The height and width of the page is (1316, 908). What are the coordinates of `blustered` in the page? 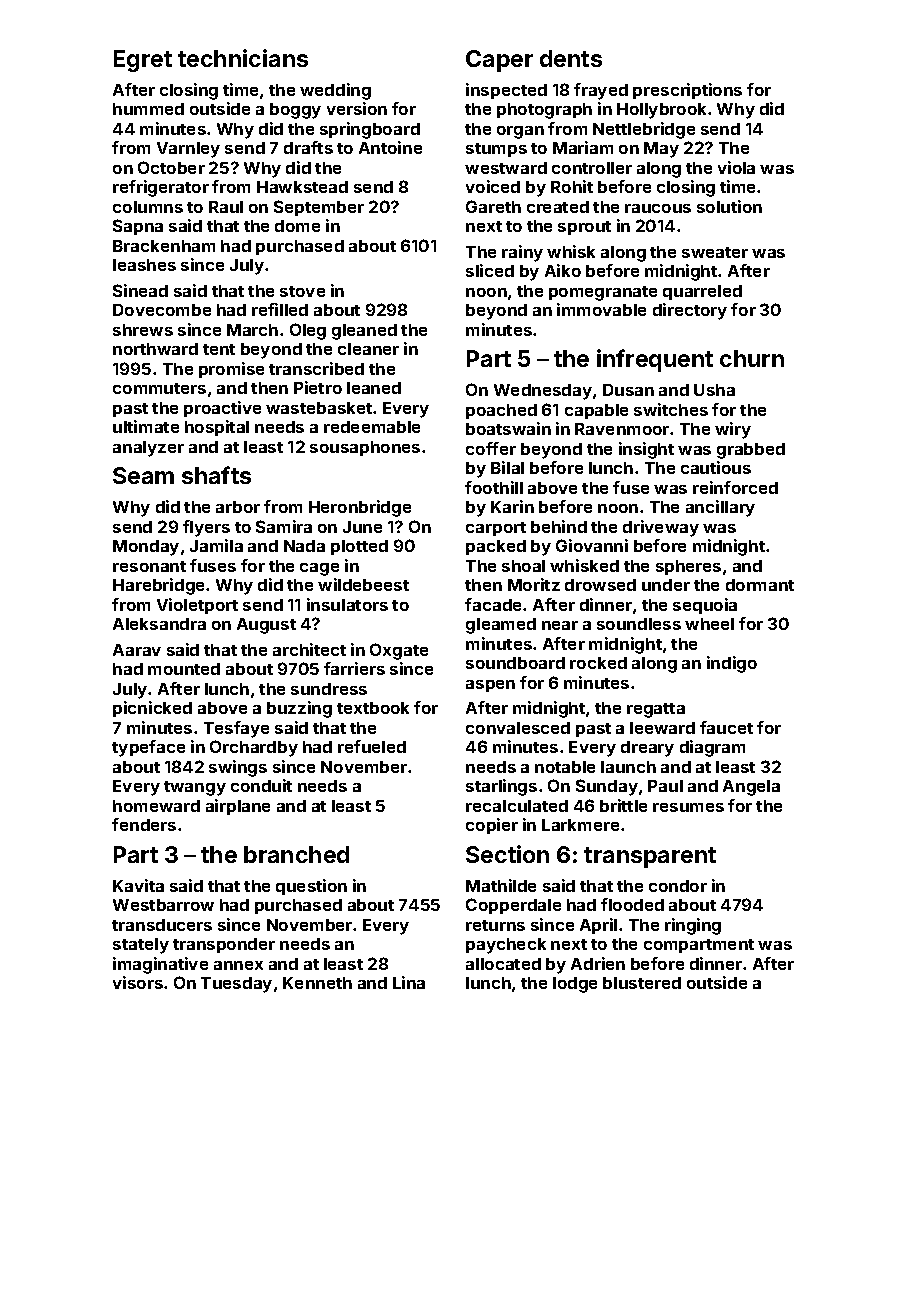 It's located at (642, 983).
